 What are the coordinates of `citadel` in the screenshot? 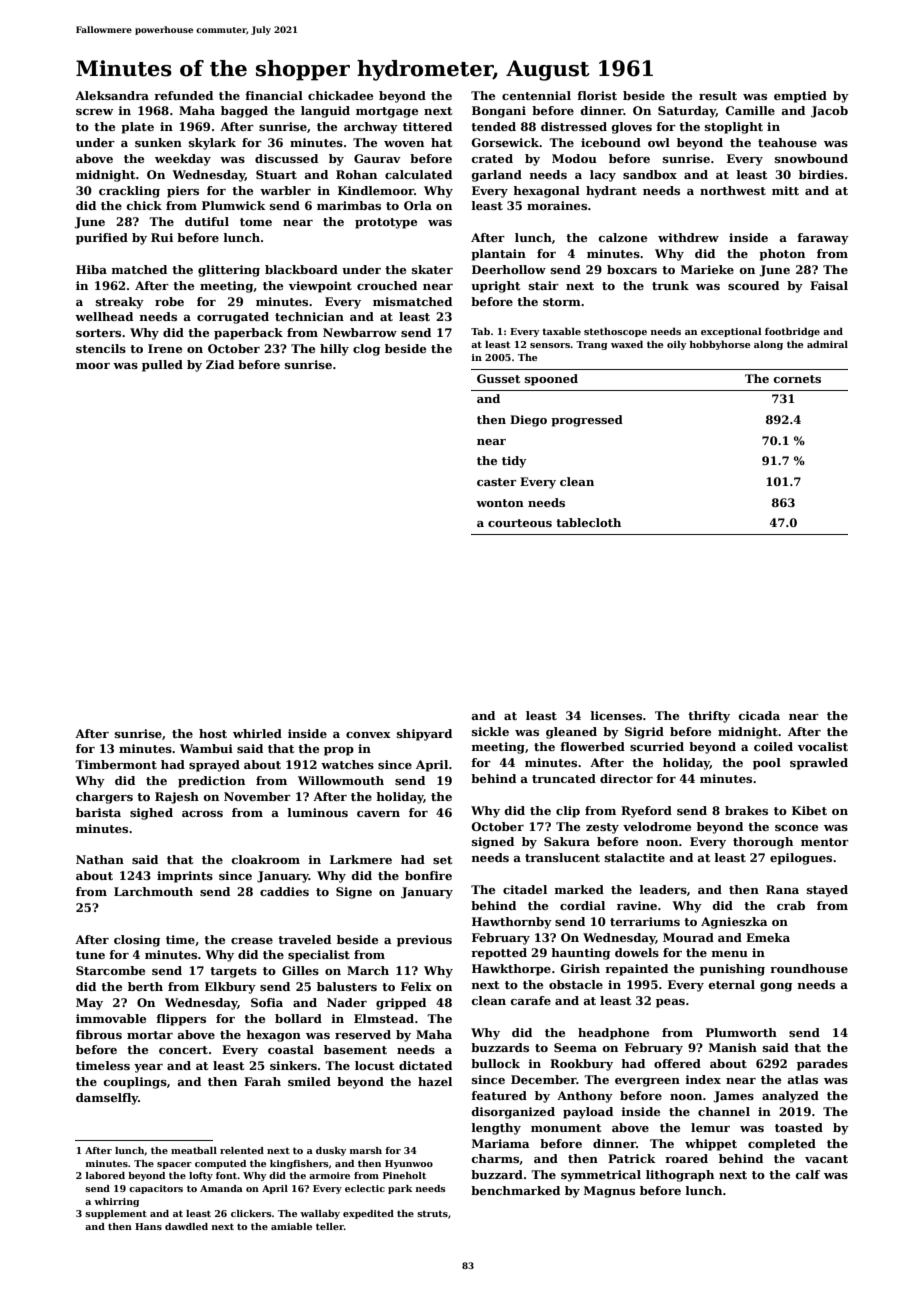 It's located at (525, 889).
